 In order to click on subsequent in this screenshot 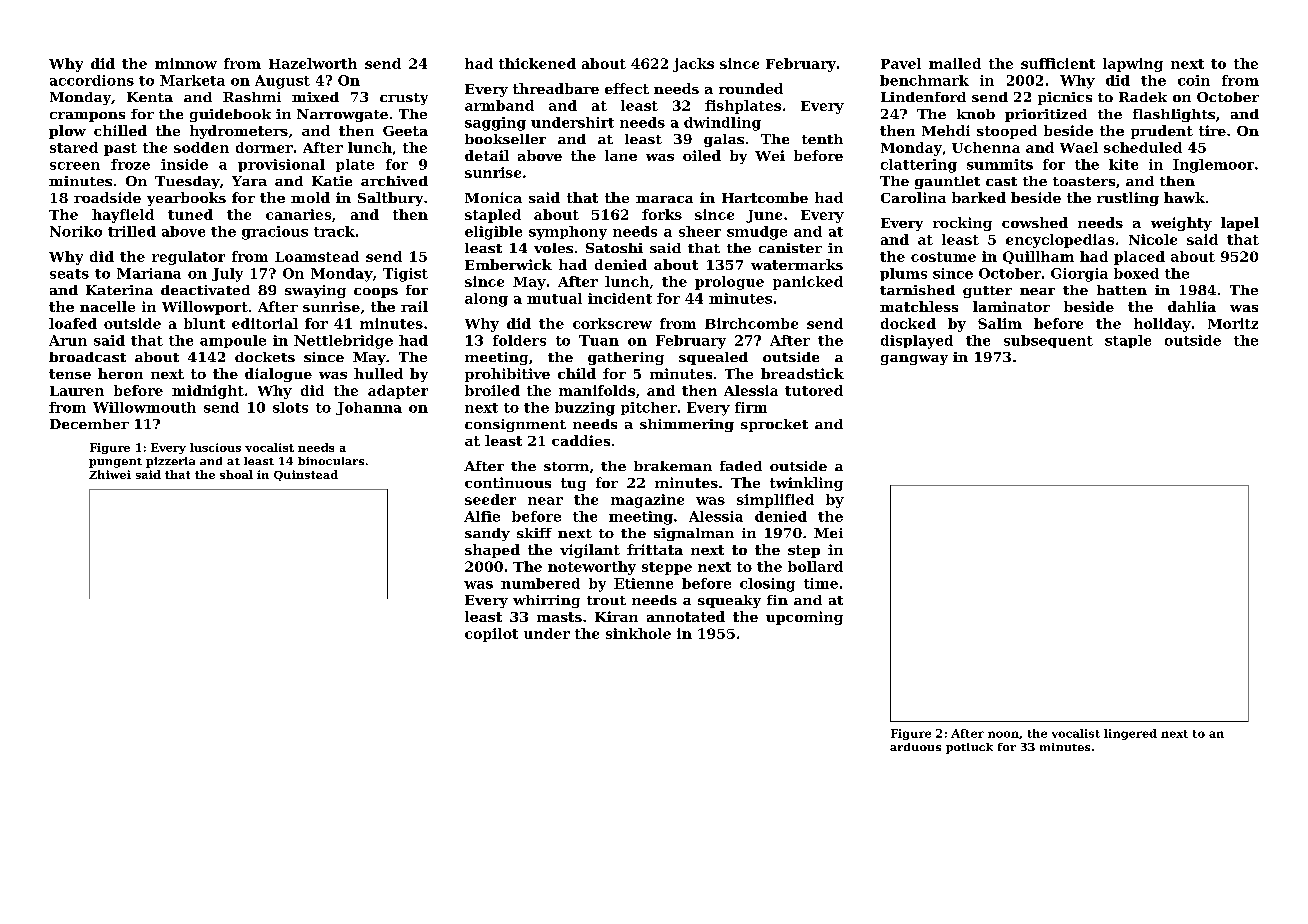, I will do `click(1048, 341)`.
